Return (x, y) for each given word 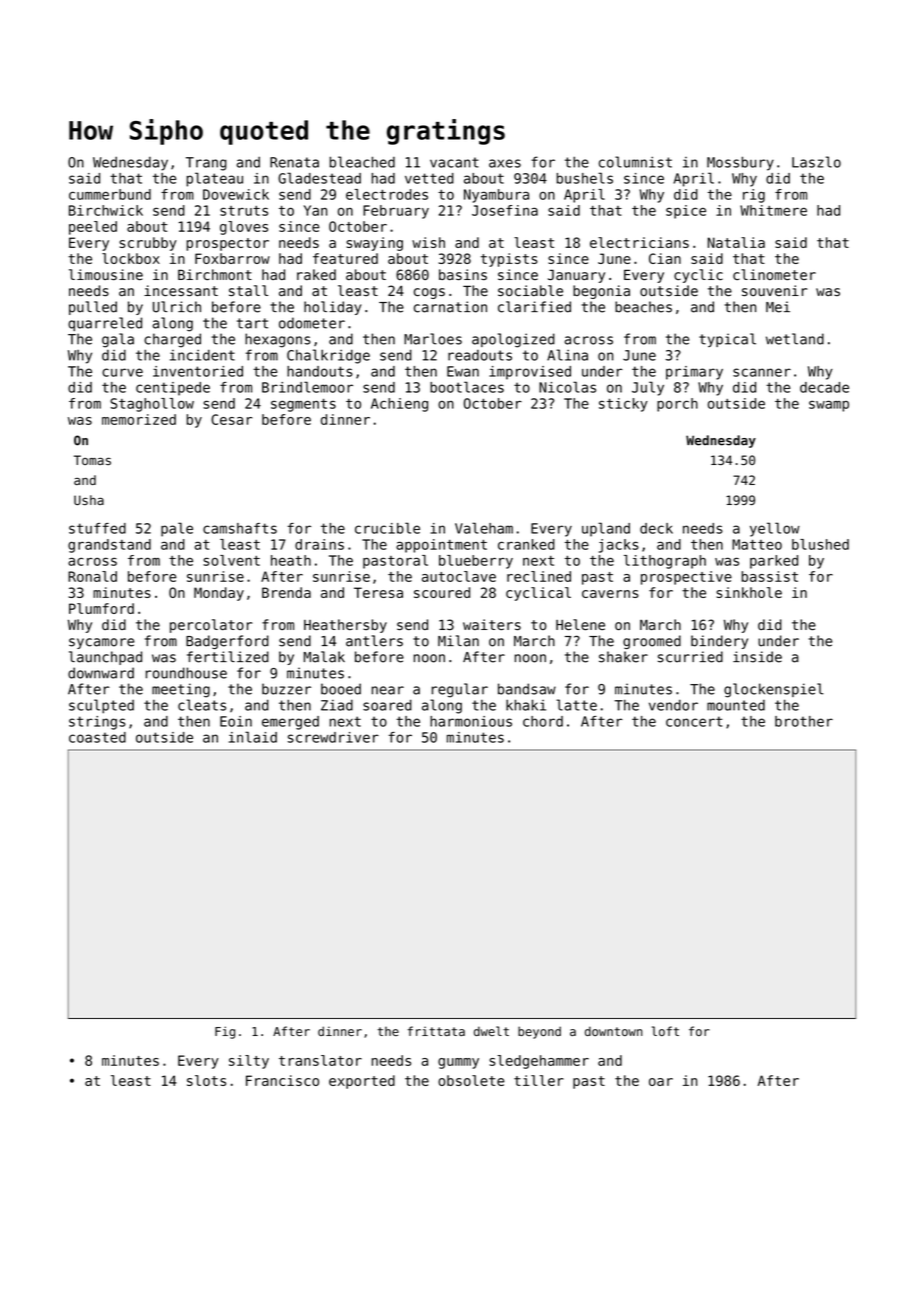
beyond (539, 1032)
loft (665, 1031)
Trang (206, 164)
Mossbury (740, 163)
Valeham (484, 528)
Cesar (231, 419)
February (396, 212)
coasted (97, 737)
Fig (225, 1032)
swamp (829, 406)
